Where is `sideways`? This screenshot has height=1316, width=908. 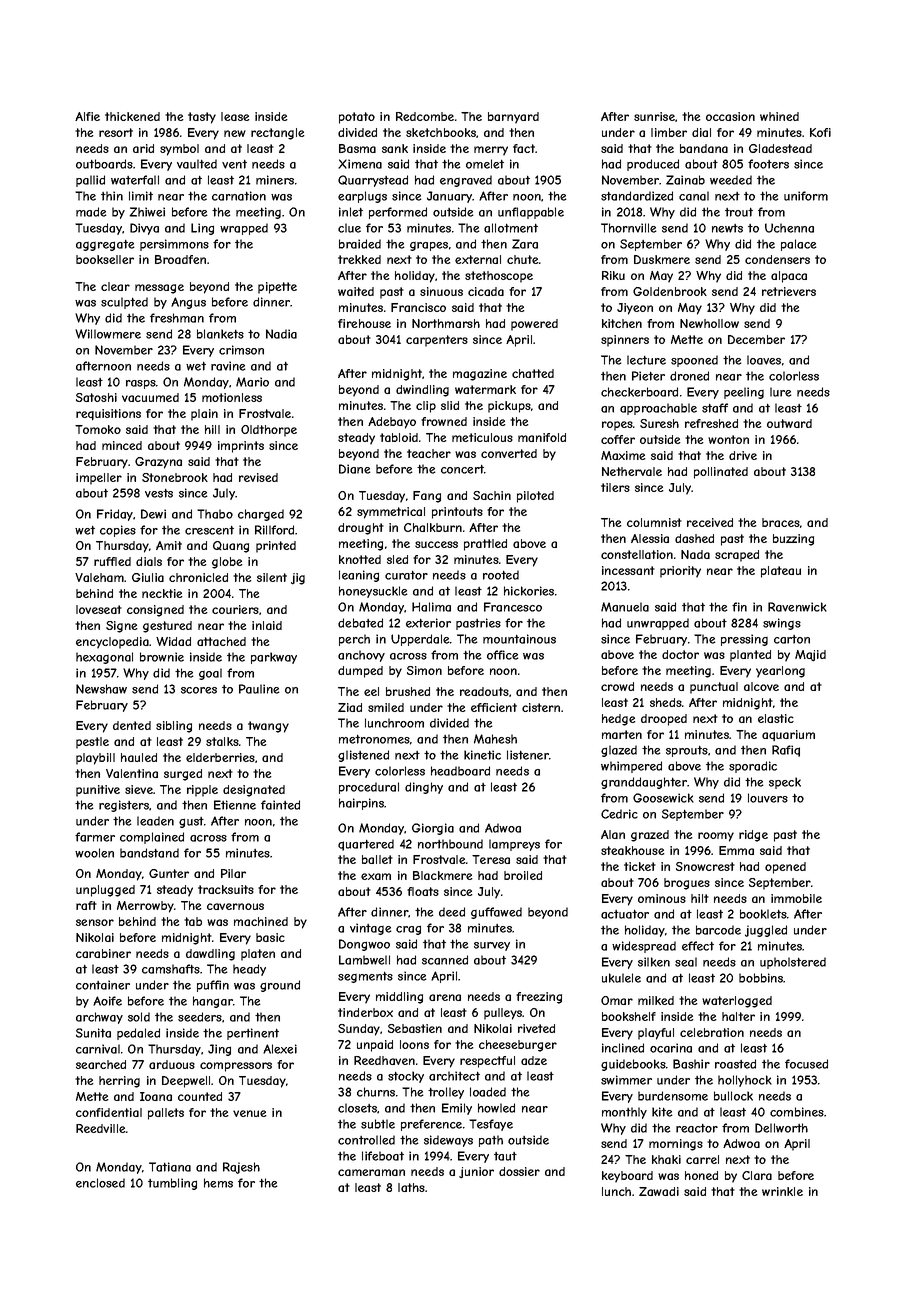
sideways is located at coordinates (448, 1141).
